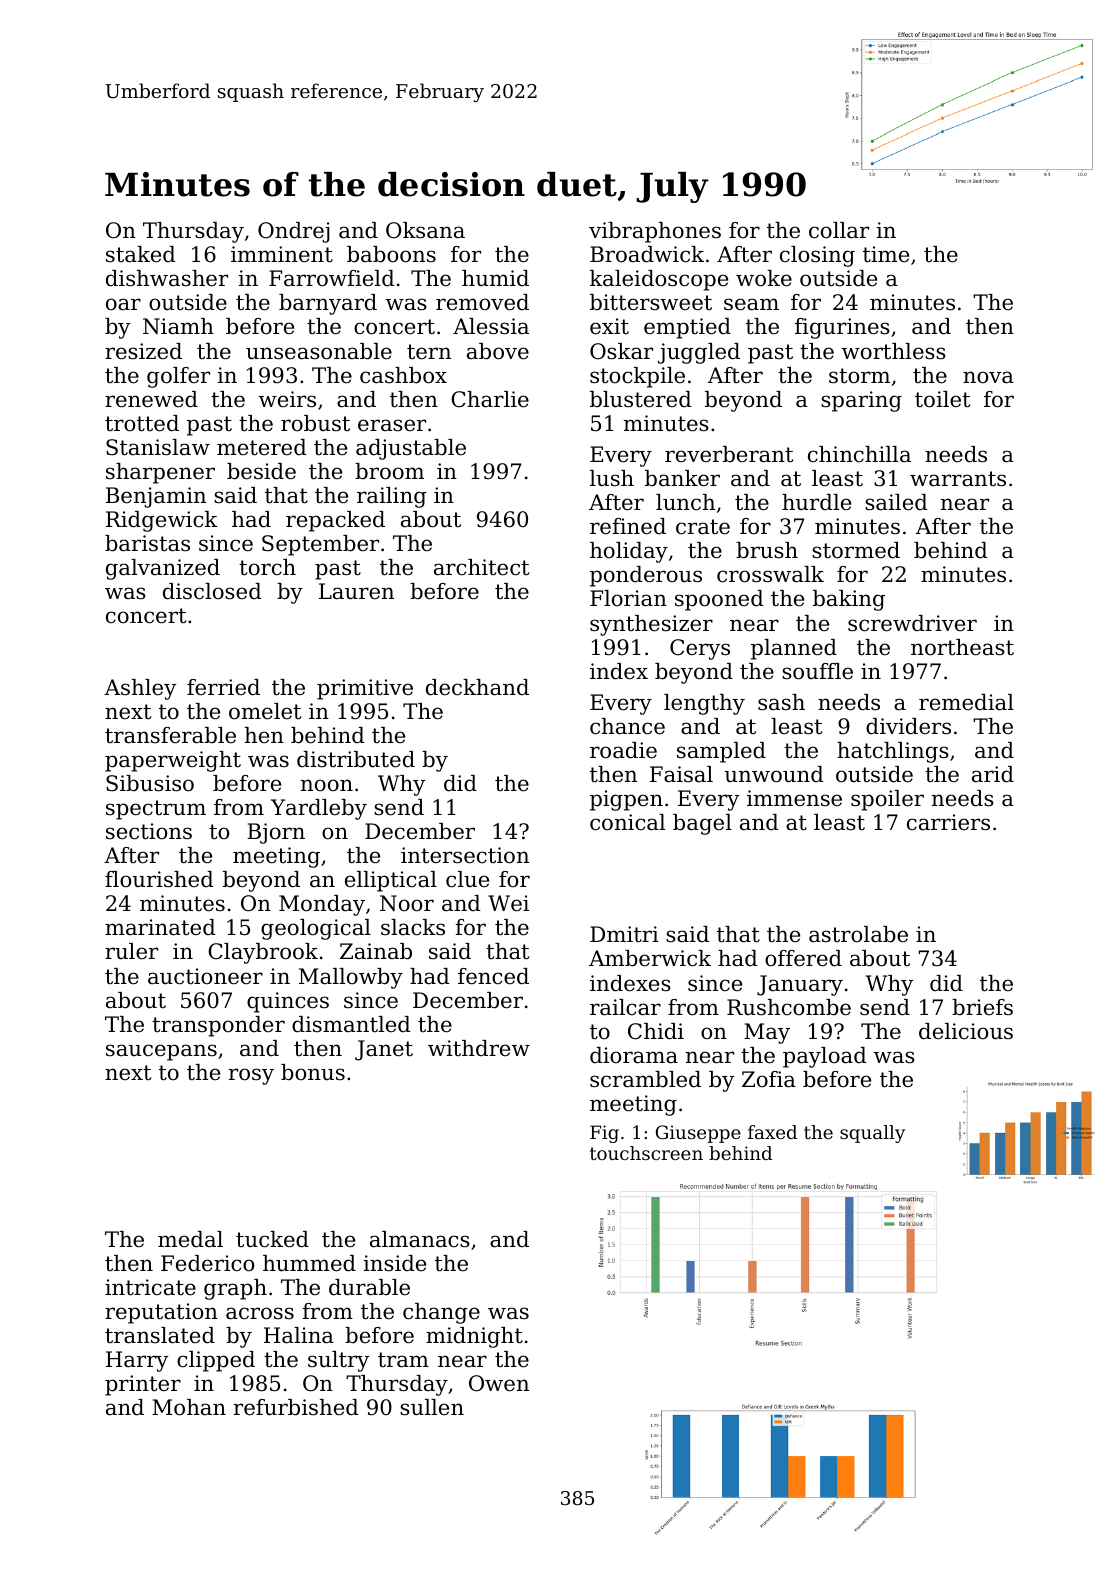 The height and width of the image is (1589, 1119). I want to click on midnight, so click(474, 1337).
